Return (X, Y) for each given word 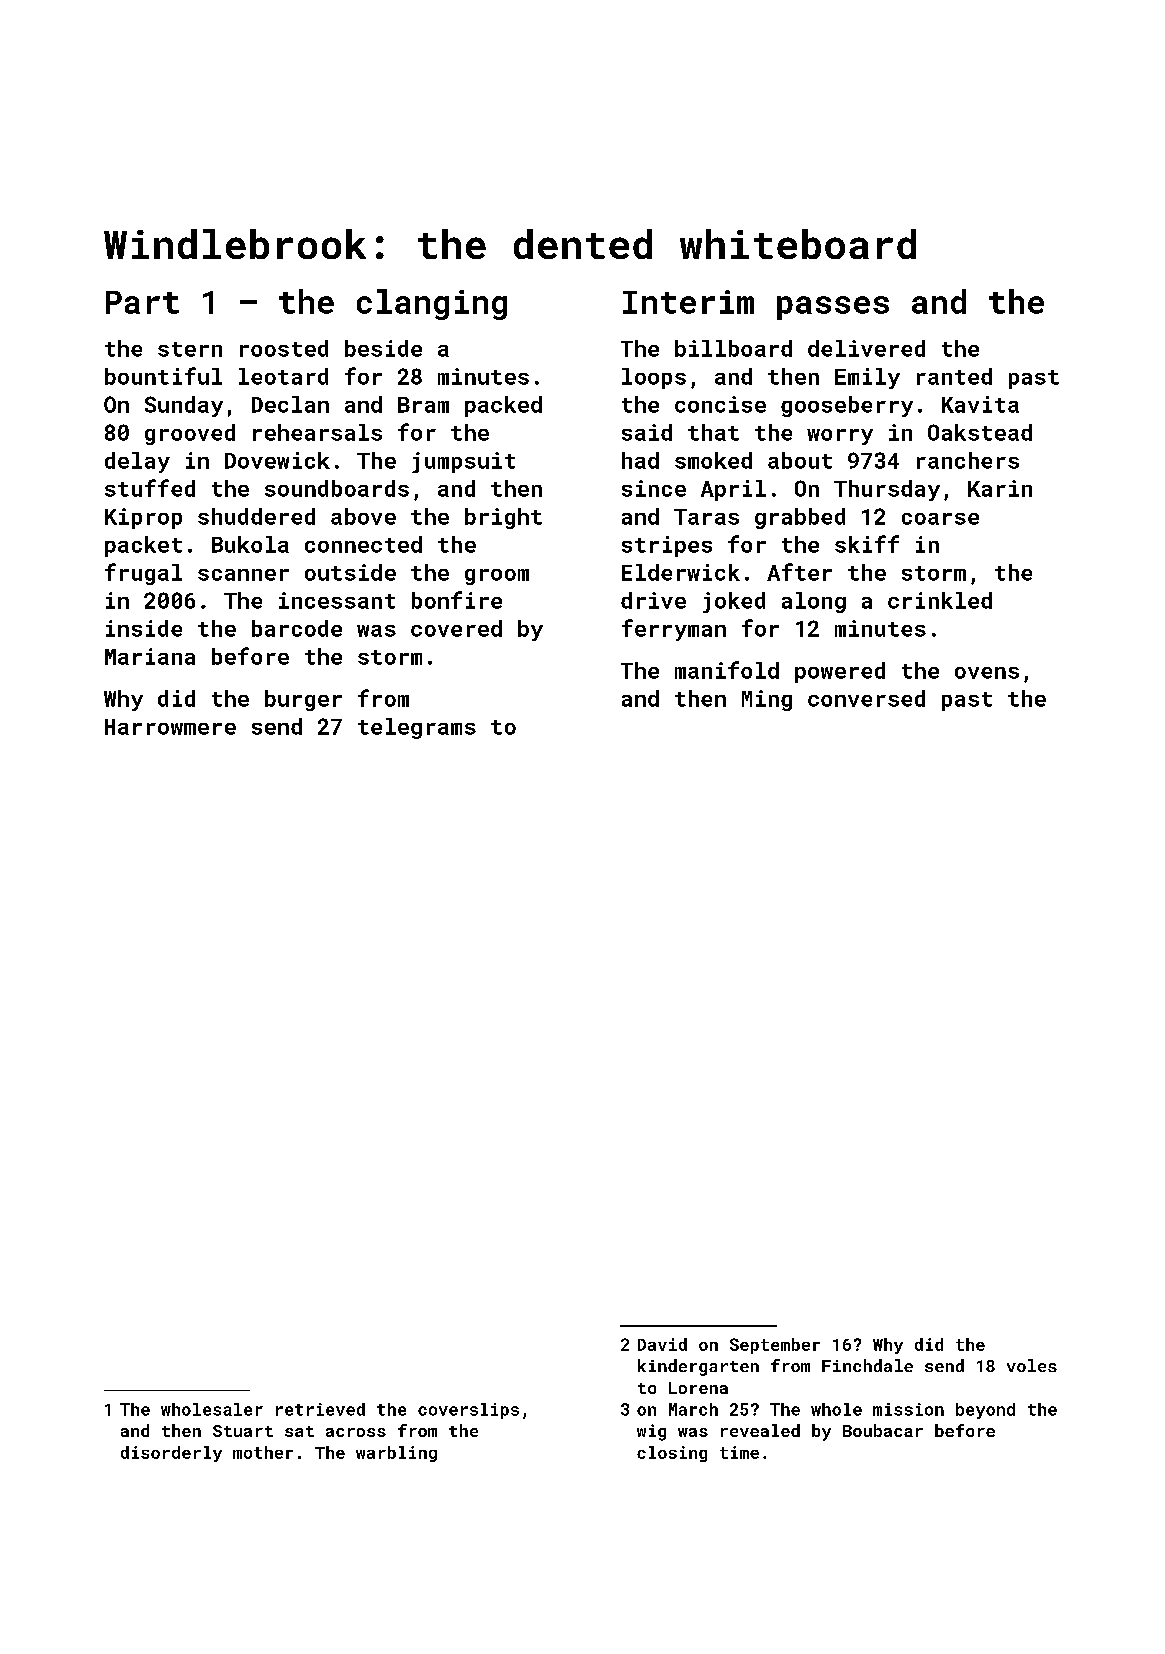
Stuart (243, 1431)
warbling (396, 1454)
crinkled (940, 600)
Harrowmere (170, 727)
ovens (987, 673)
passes (833, 308)
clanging (432, 304)
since (654, 488)
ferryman (674, 630)
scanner (243, 575)
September (775, 1346)
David (662, 1344)
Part (142, 302)
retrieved (320, 1409)
